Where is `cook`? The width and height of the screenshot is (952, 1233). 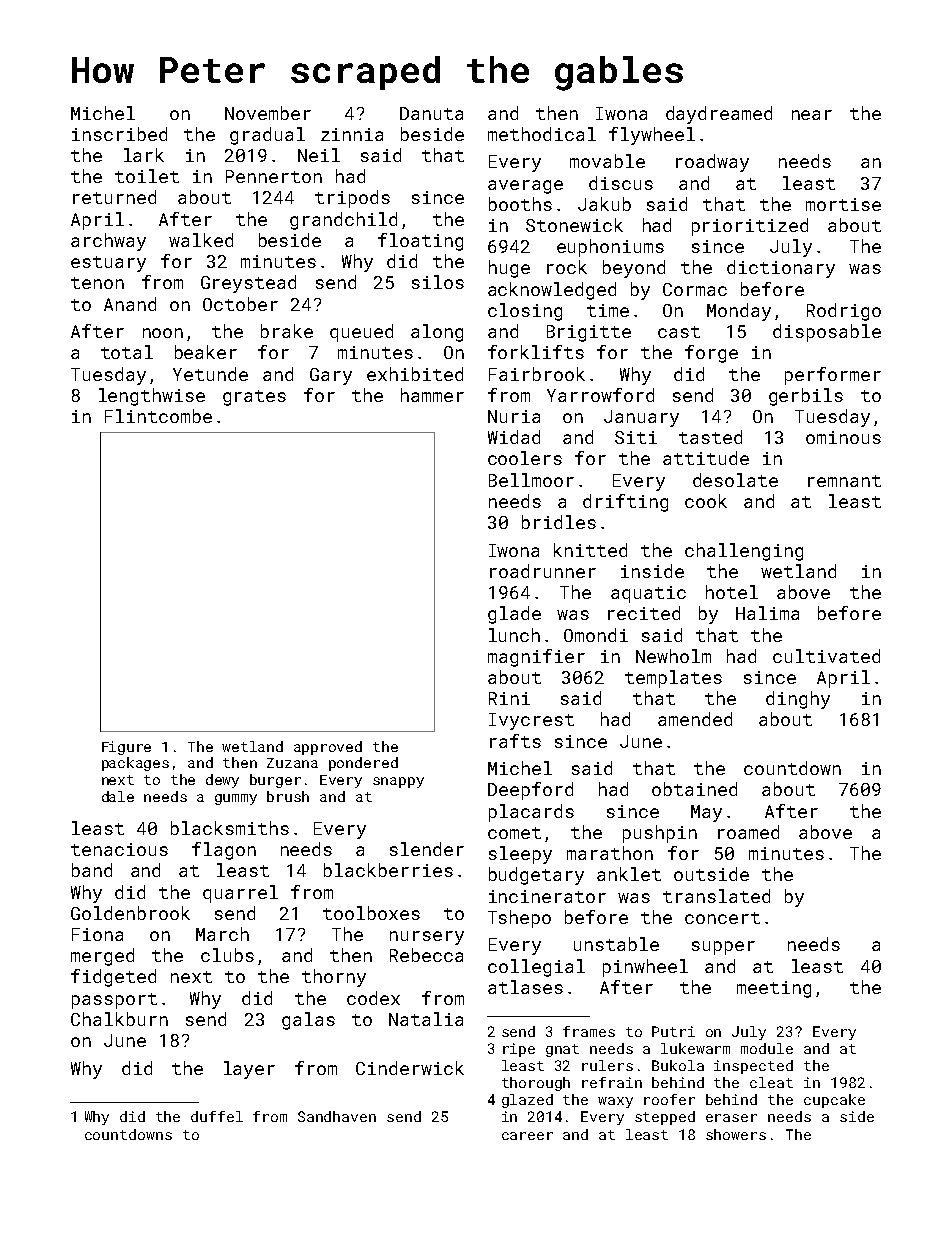 cook is located at coordinates (706, 501).
